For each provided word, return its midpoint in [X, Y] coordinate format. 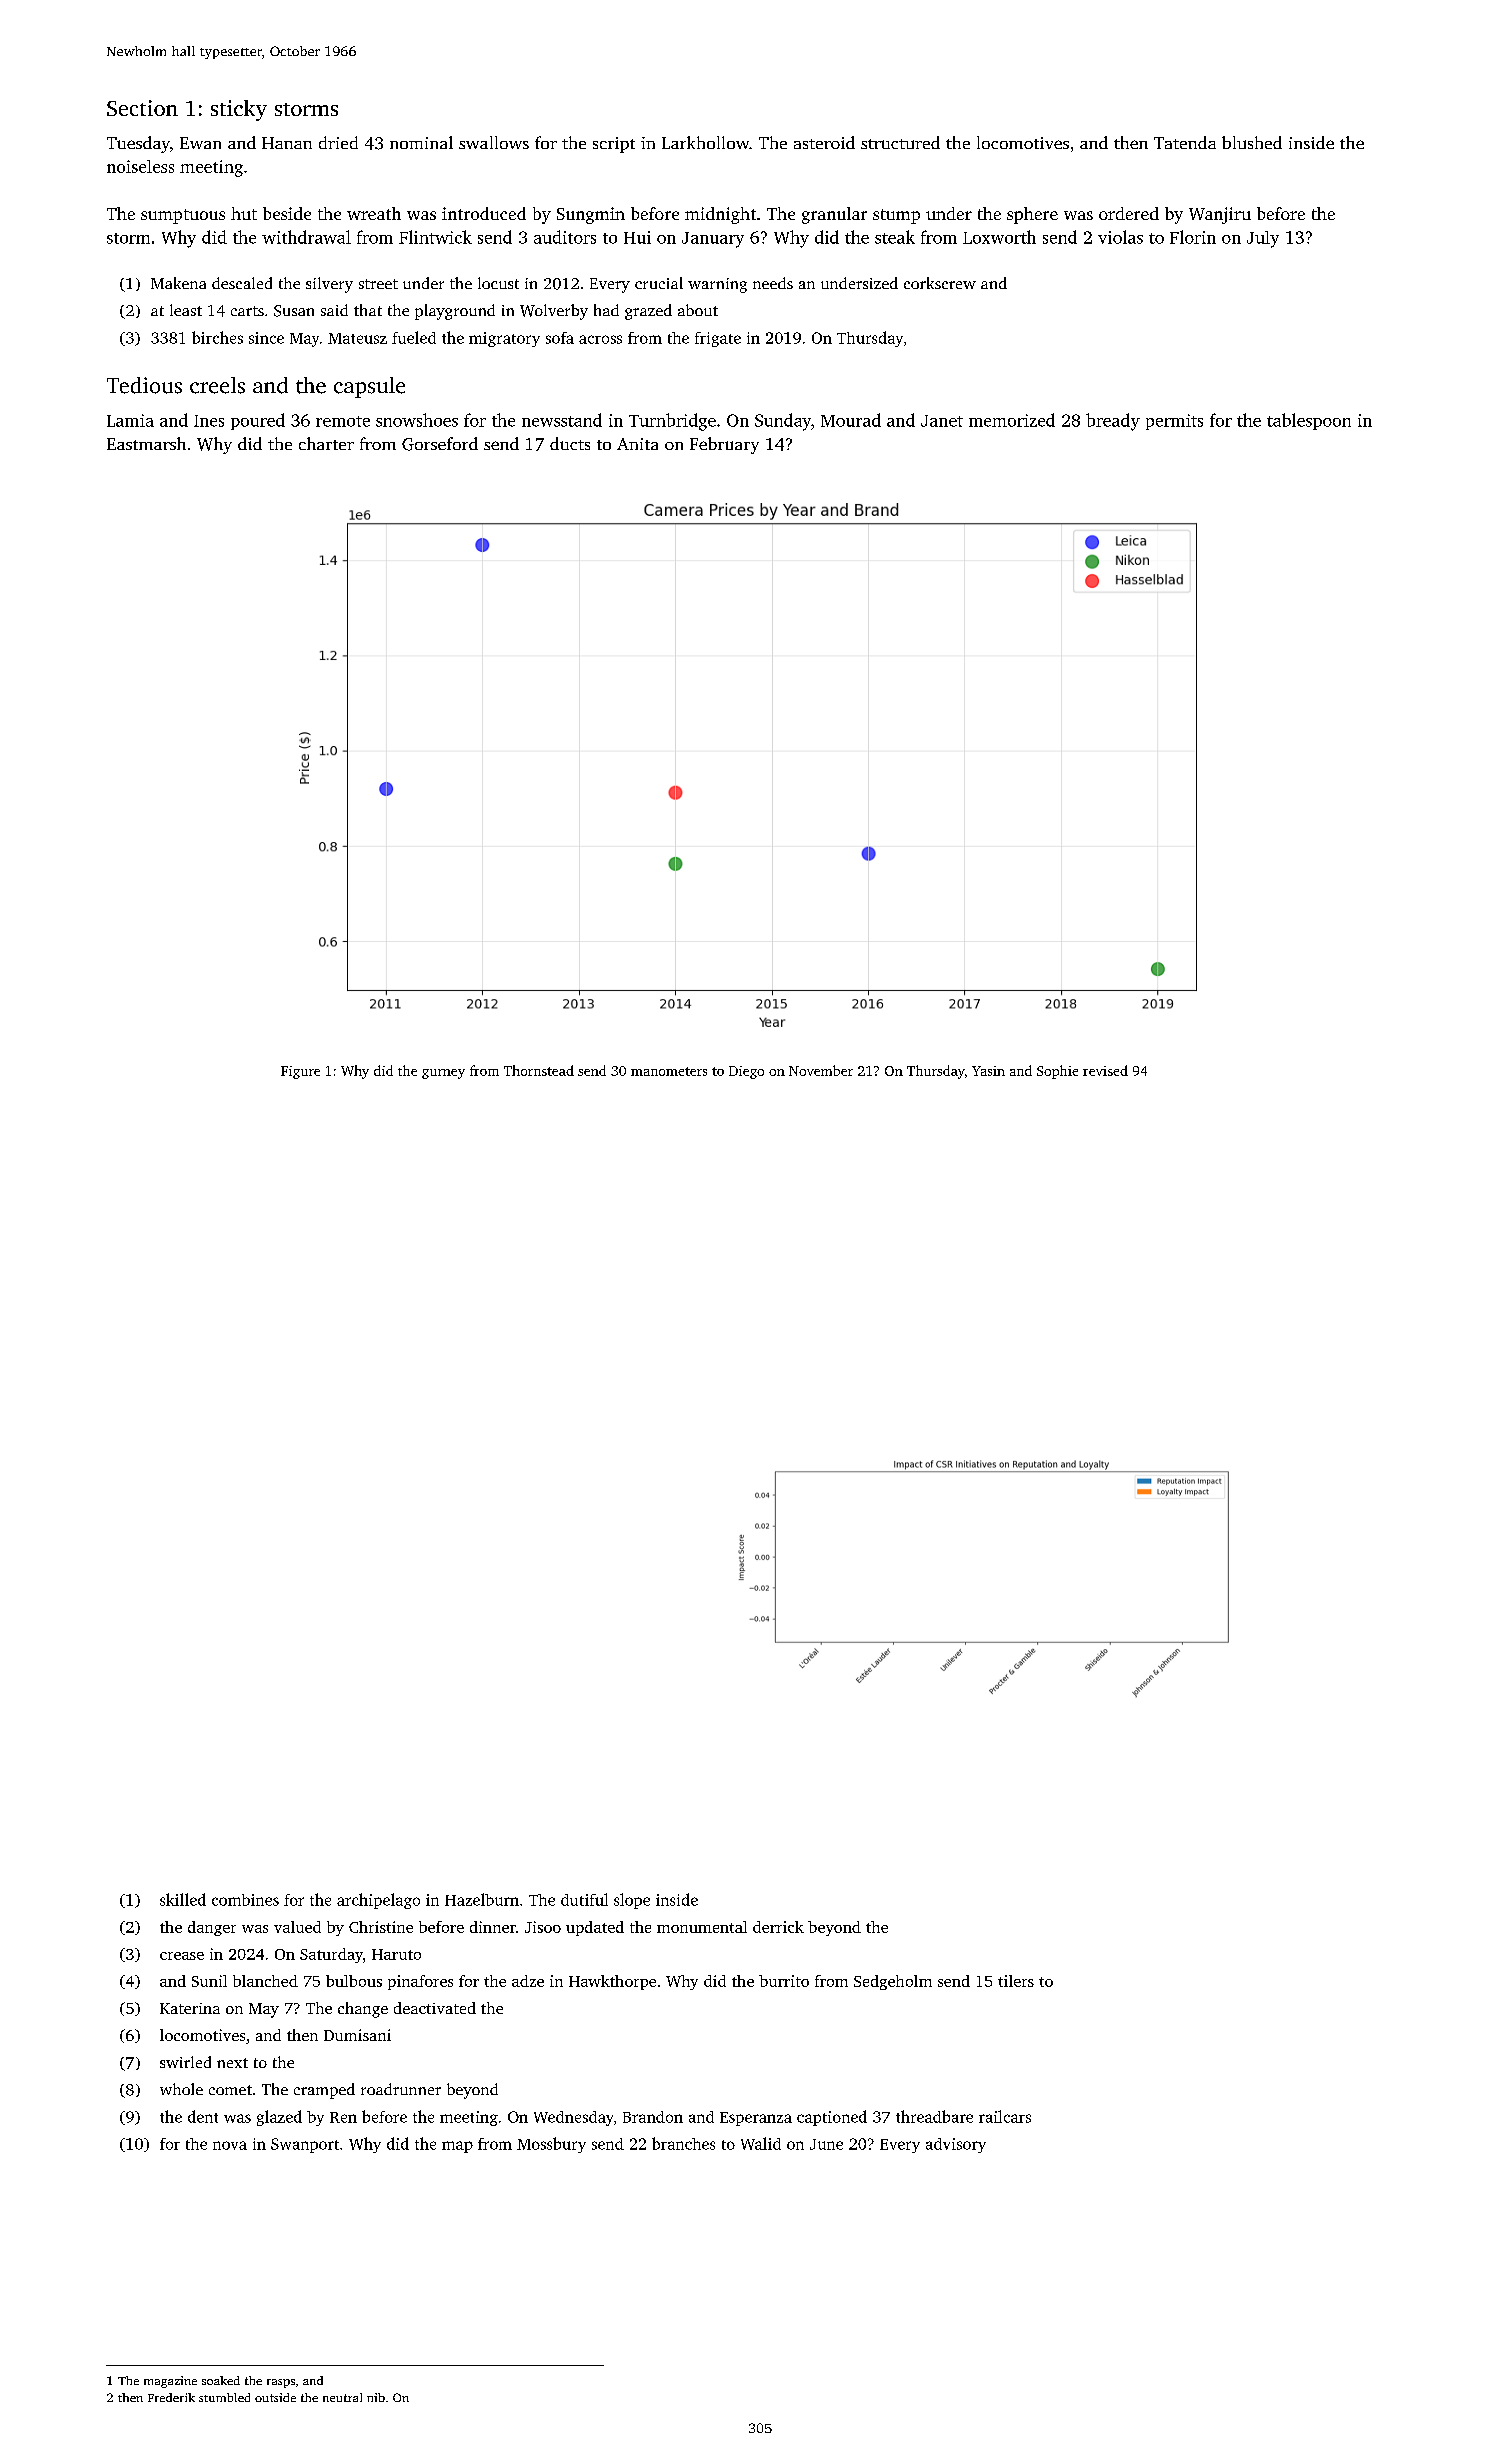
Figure [300, 1072]
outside [275, 2397]
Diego [746, 1072]
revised [1105, 1070]
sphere [1032, 215]
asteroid [824, 142]
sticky [239, 110]
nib [376, 2397]
